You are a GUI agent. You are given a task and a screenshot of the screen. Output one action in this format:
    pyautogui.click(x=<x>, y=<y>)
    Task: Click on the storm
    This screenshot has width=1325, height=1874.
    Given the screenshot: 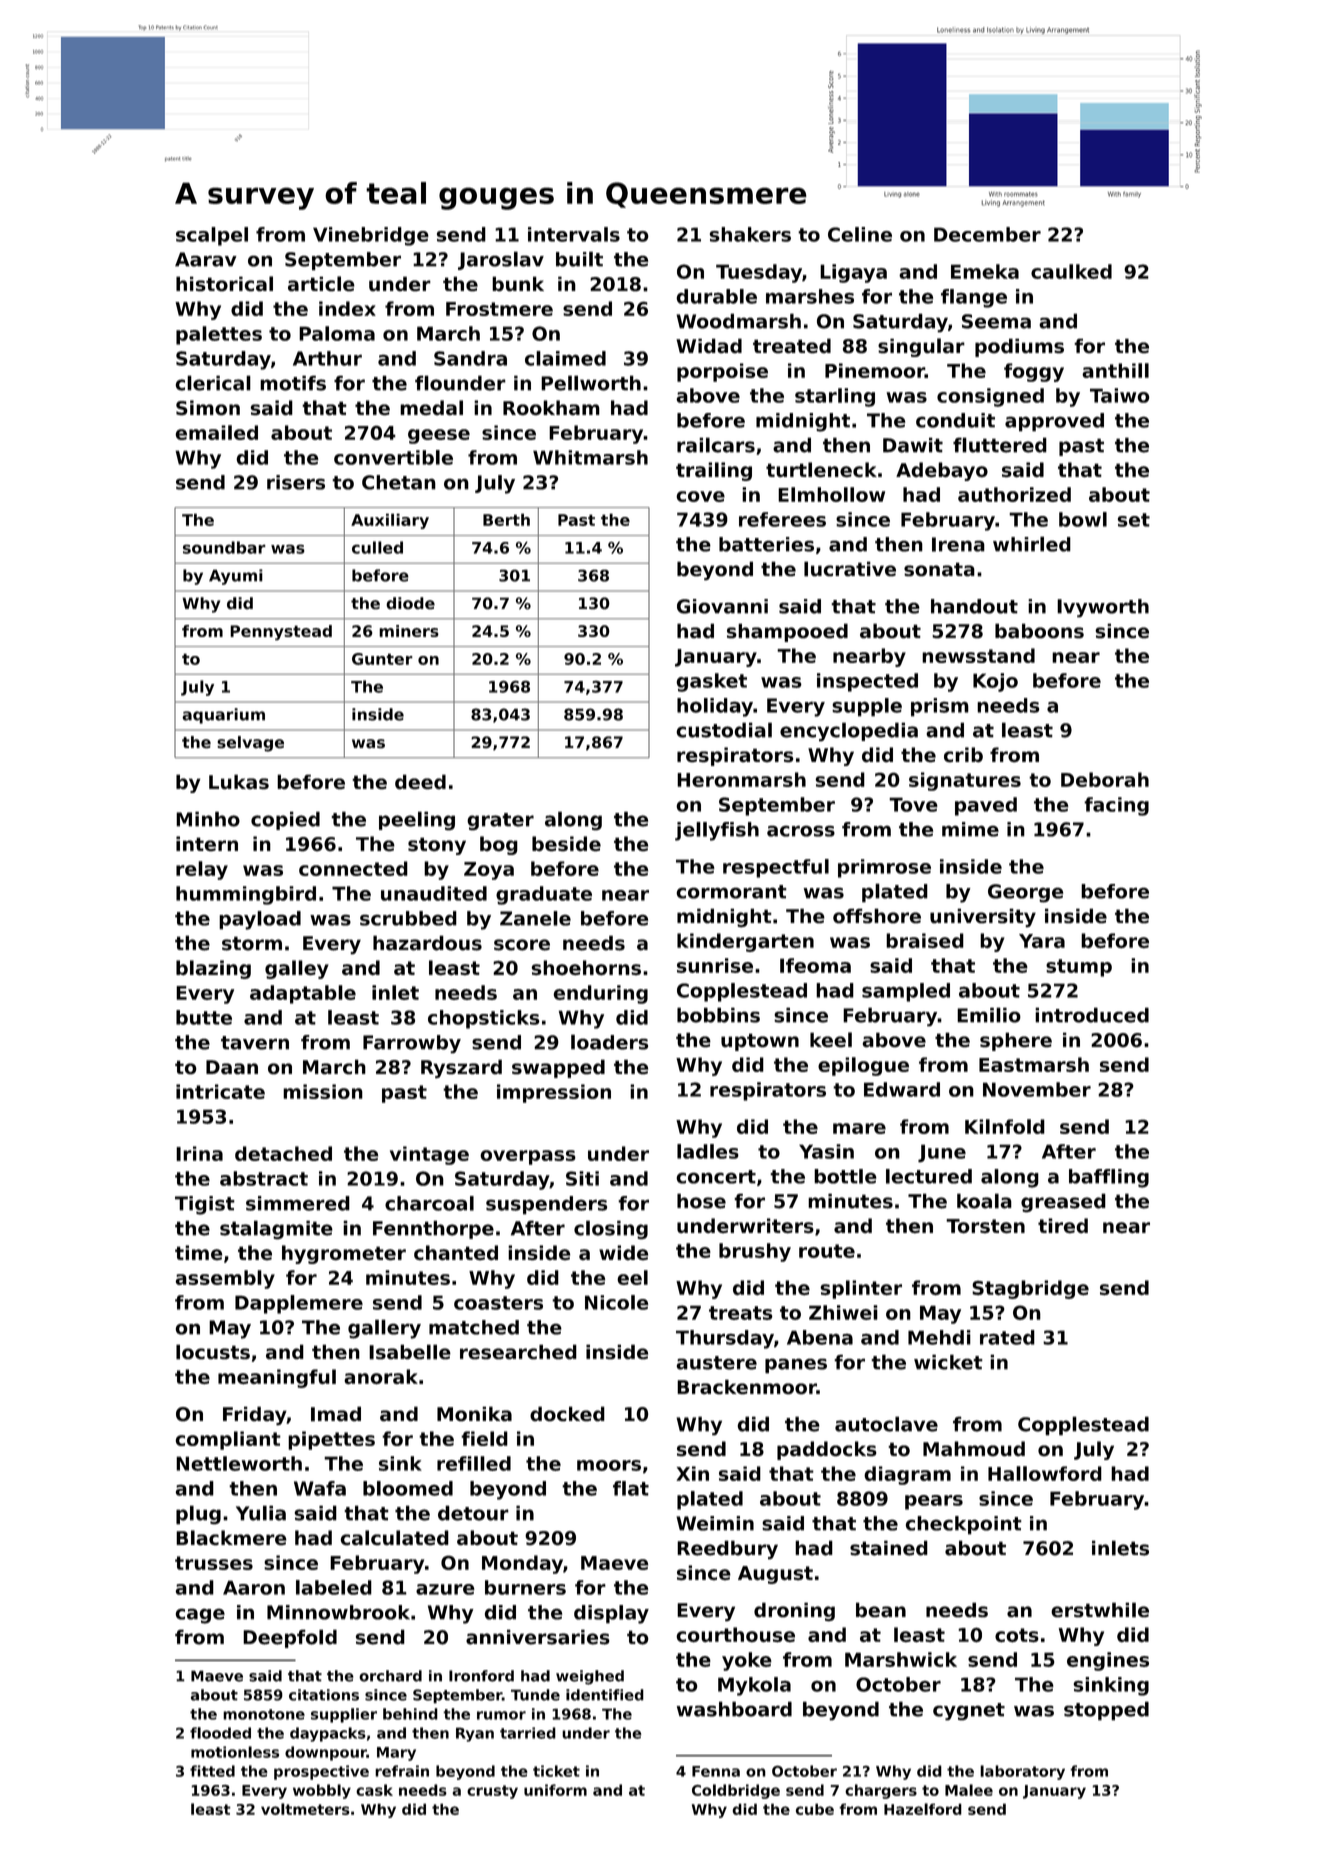 What is the action you would take?
    pyautogui.click(x=252, y=943)
